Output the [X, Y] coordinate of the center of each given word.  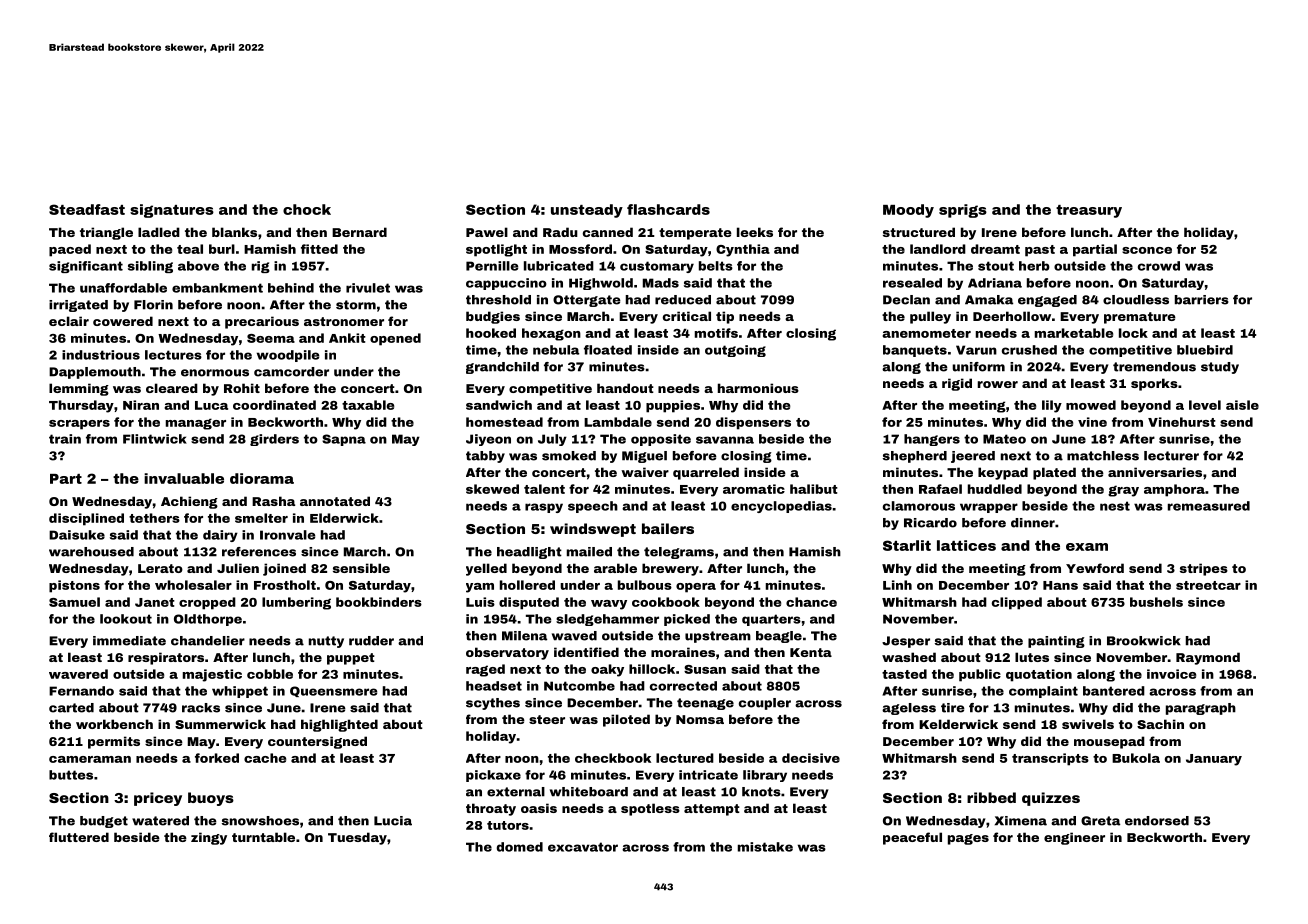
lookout [126, 619]
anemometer [926, 333]
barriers [1202, 300]
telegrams [679, 553]
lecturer [1171, 456]
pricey [158, 799]
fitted [319, 249]
